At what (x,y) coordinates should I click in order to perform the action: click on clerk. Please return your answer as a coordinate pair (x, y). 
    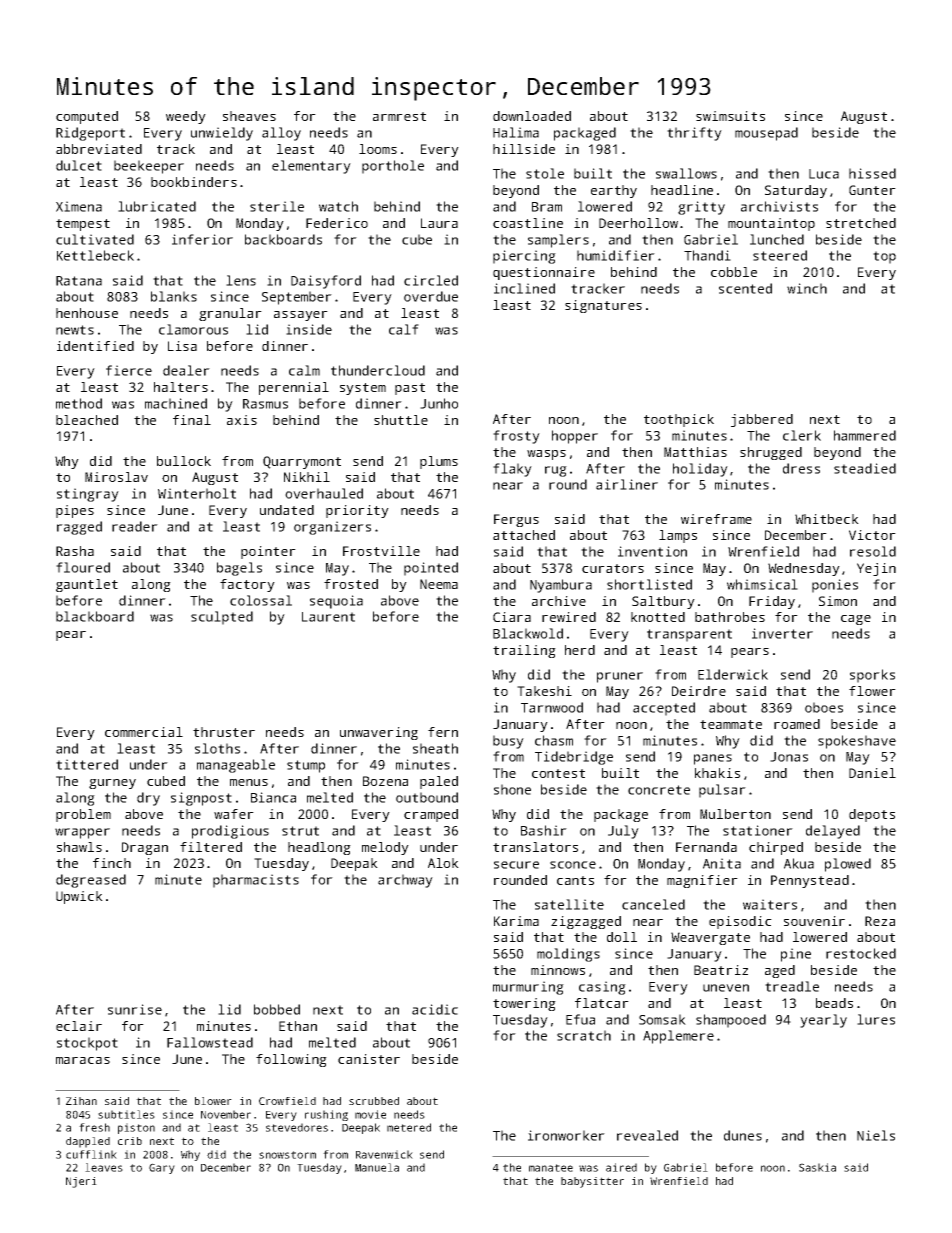
    Looking at the image, I should click on (802, 435).
